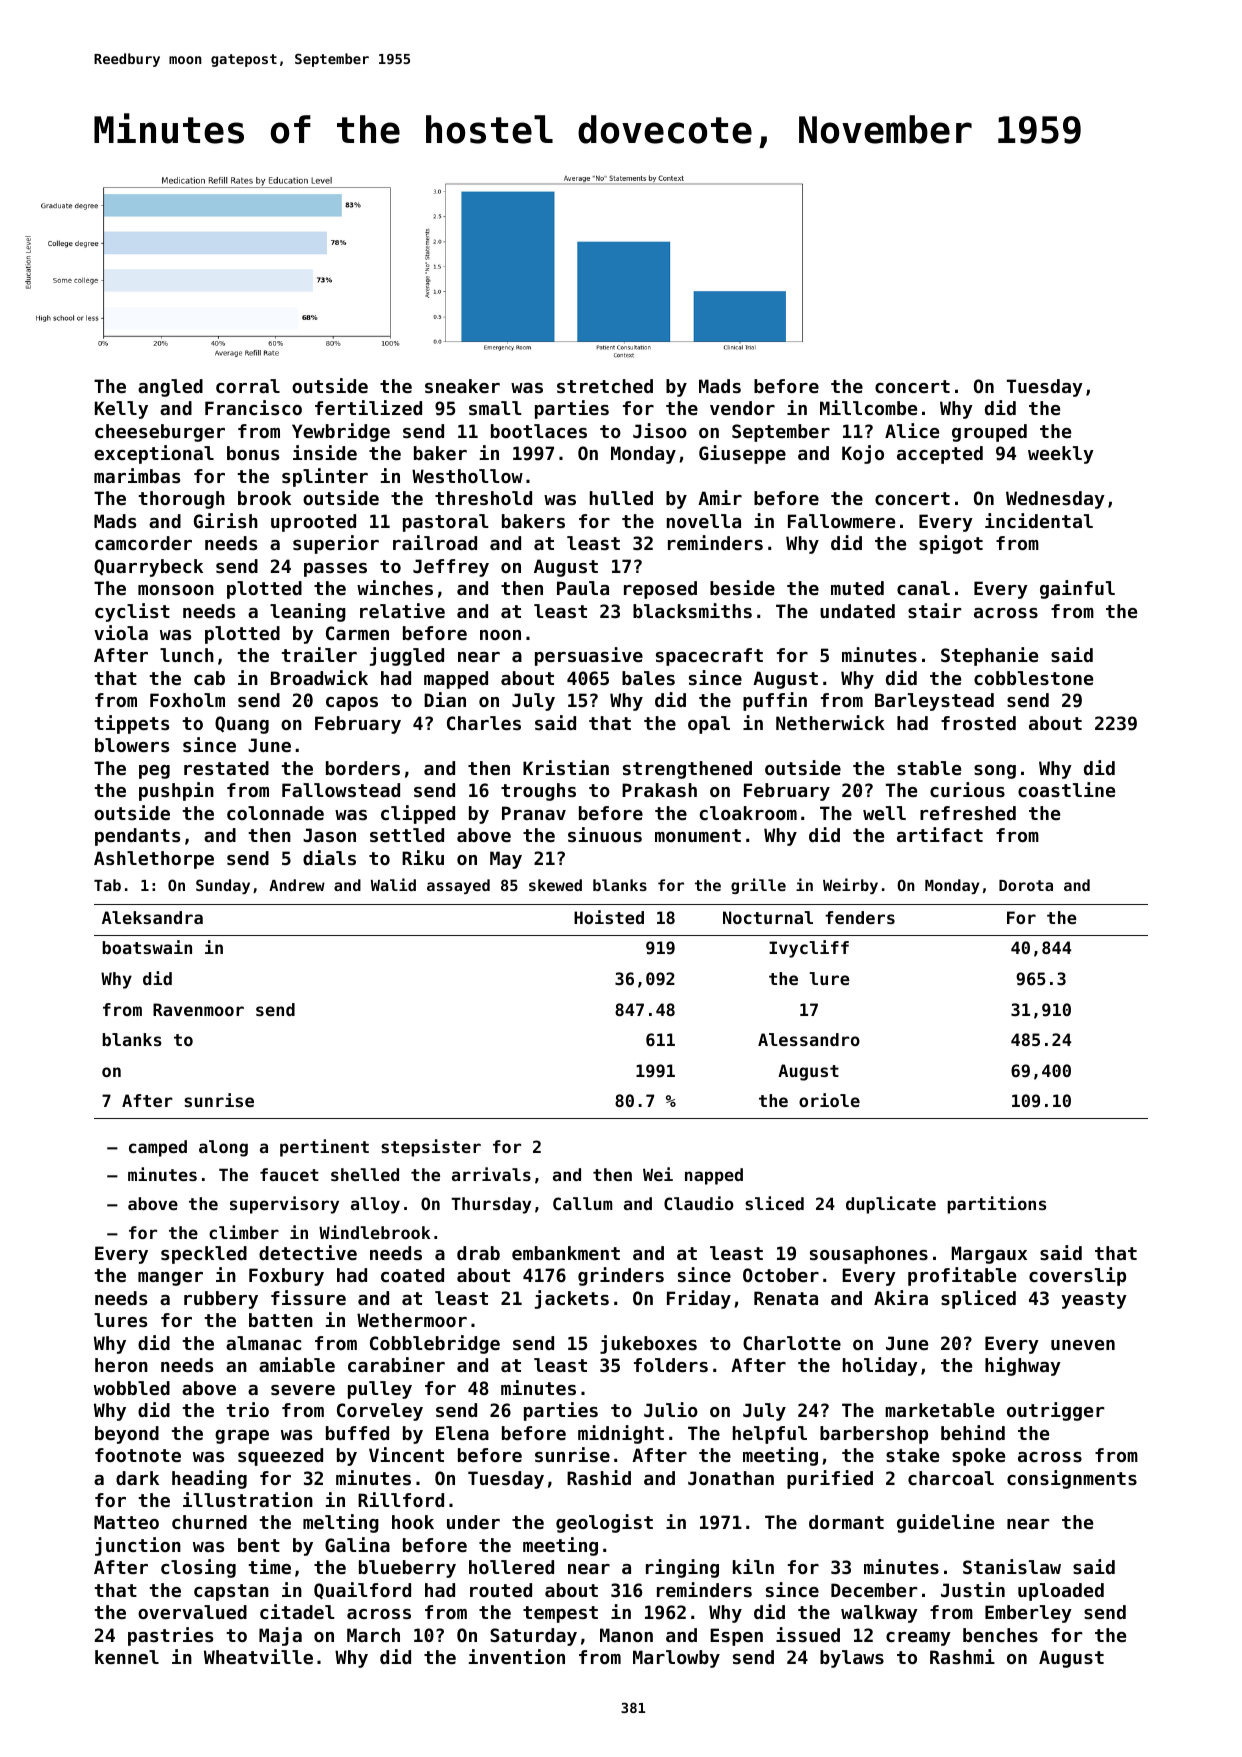 Image resolution: width=1242 pixels, height=1757 pixels. I want to click on gainful, so click(1077, 589).
